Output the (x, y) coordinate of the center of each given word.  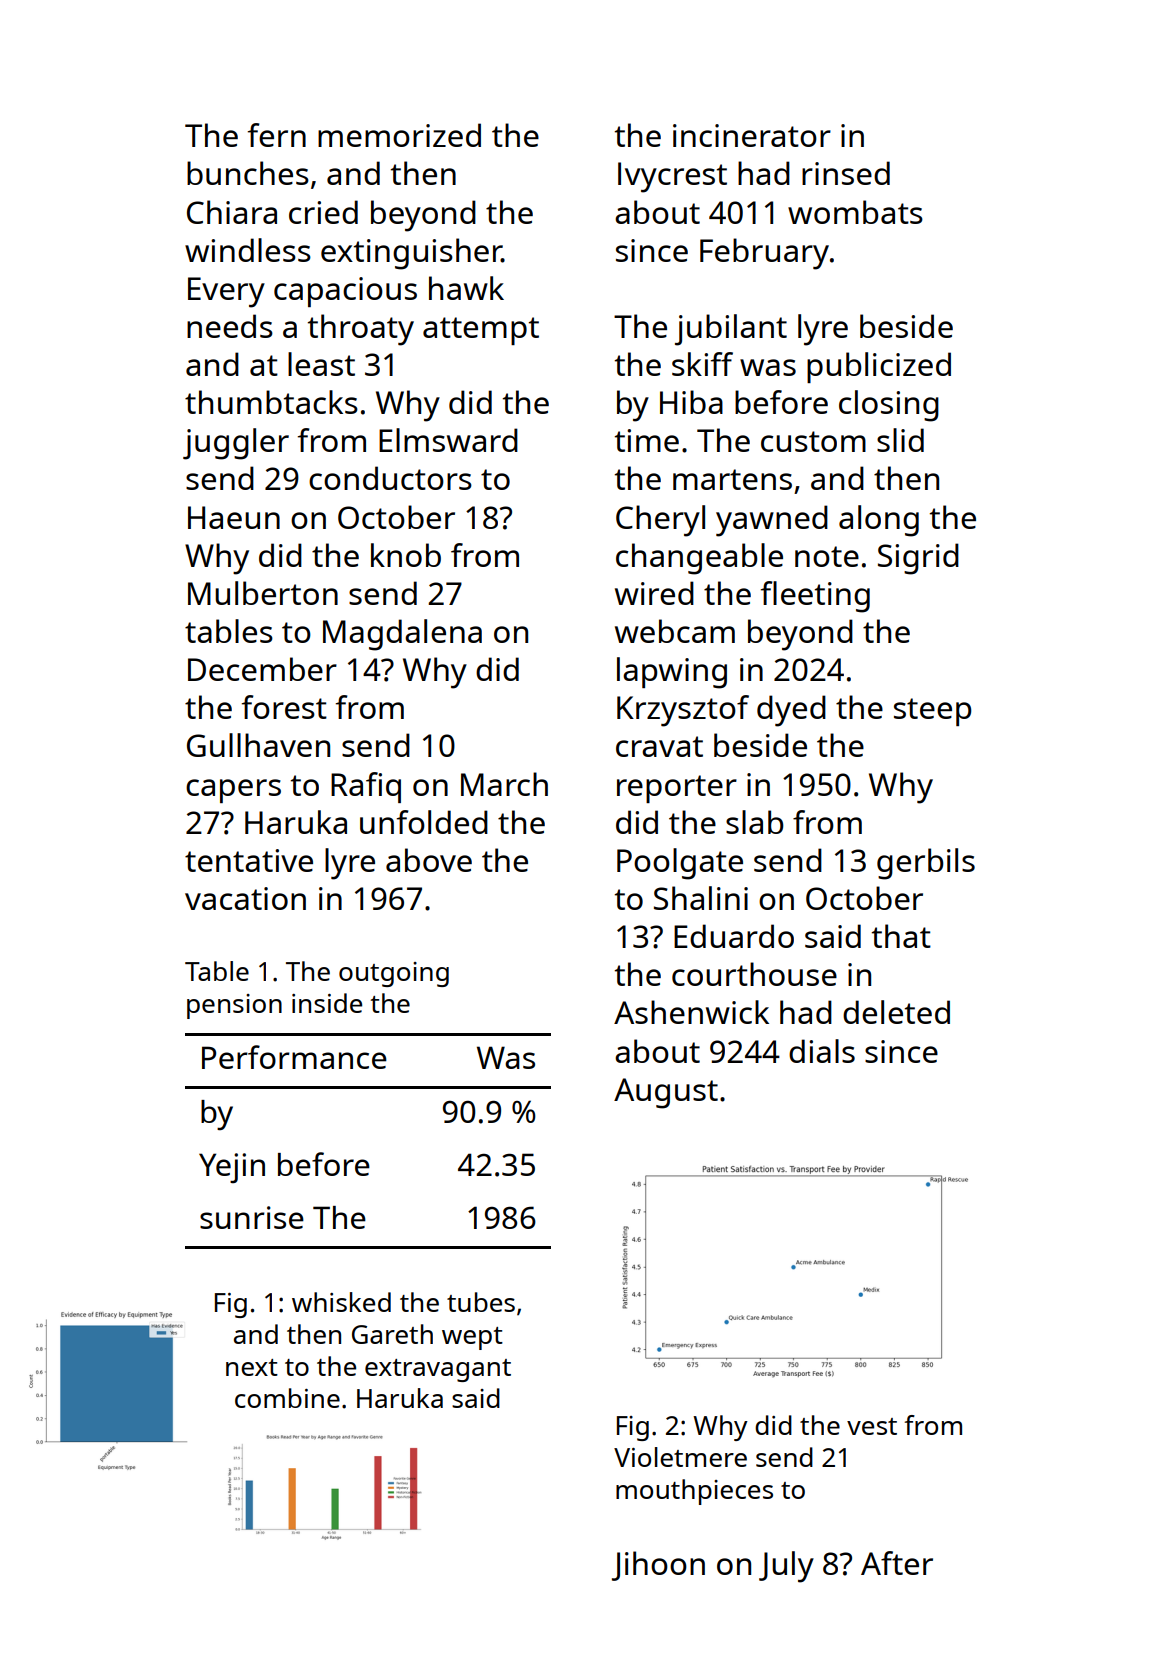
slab (754, 822)
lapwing (672, 673)
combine (287, 1398)
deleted (896, 1012)
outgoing (394, 974)
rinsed (846, 173)
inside (327, 1003)
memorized (399, 135)
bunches (248, 173)
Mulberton (263, 593)
